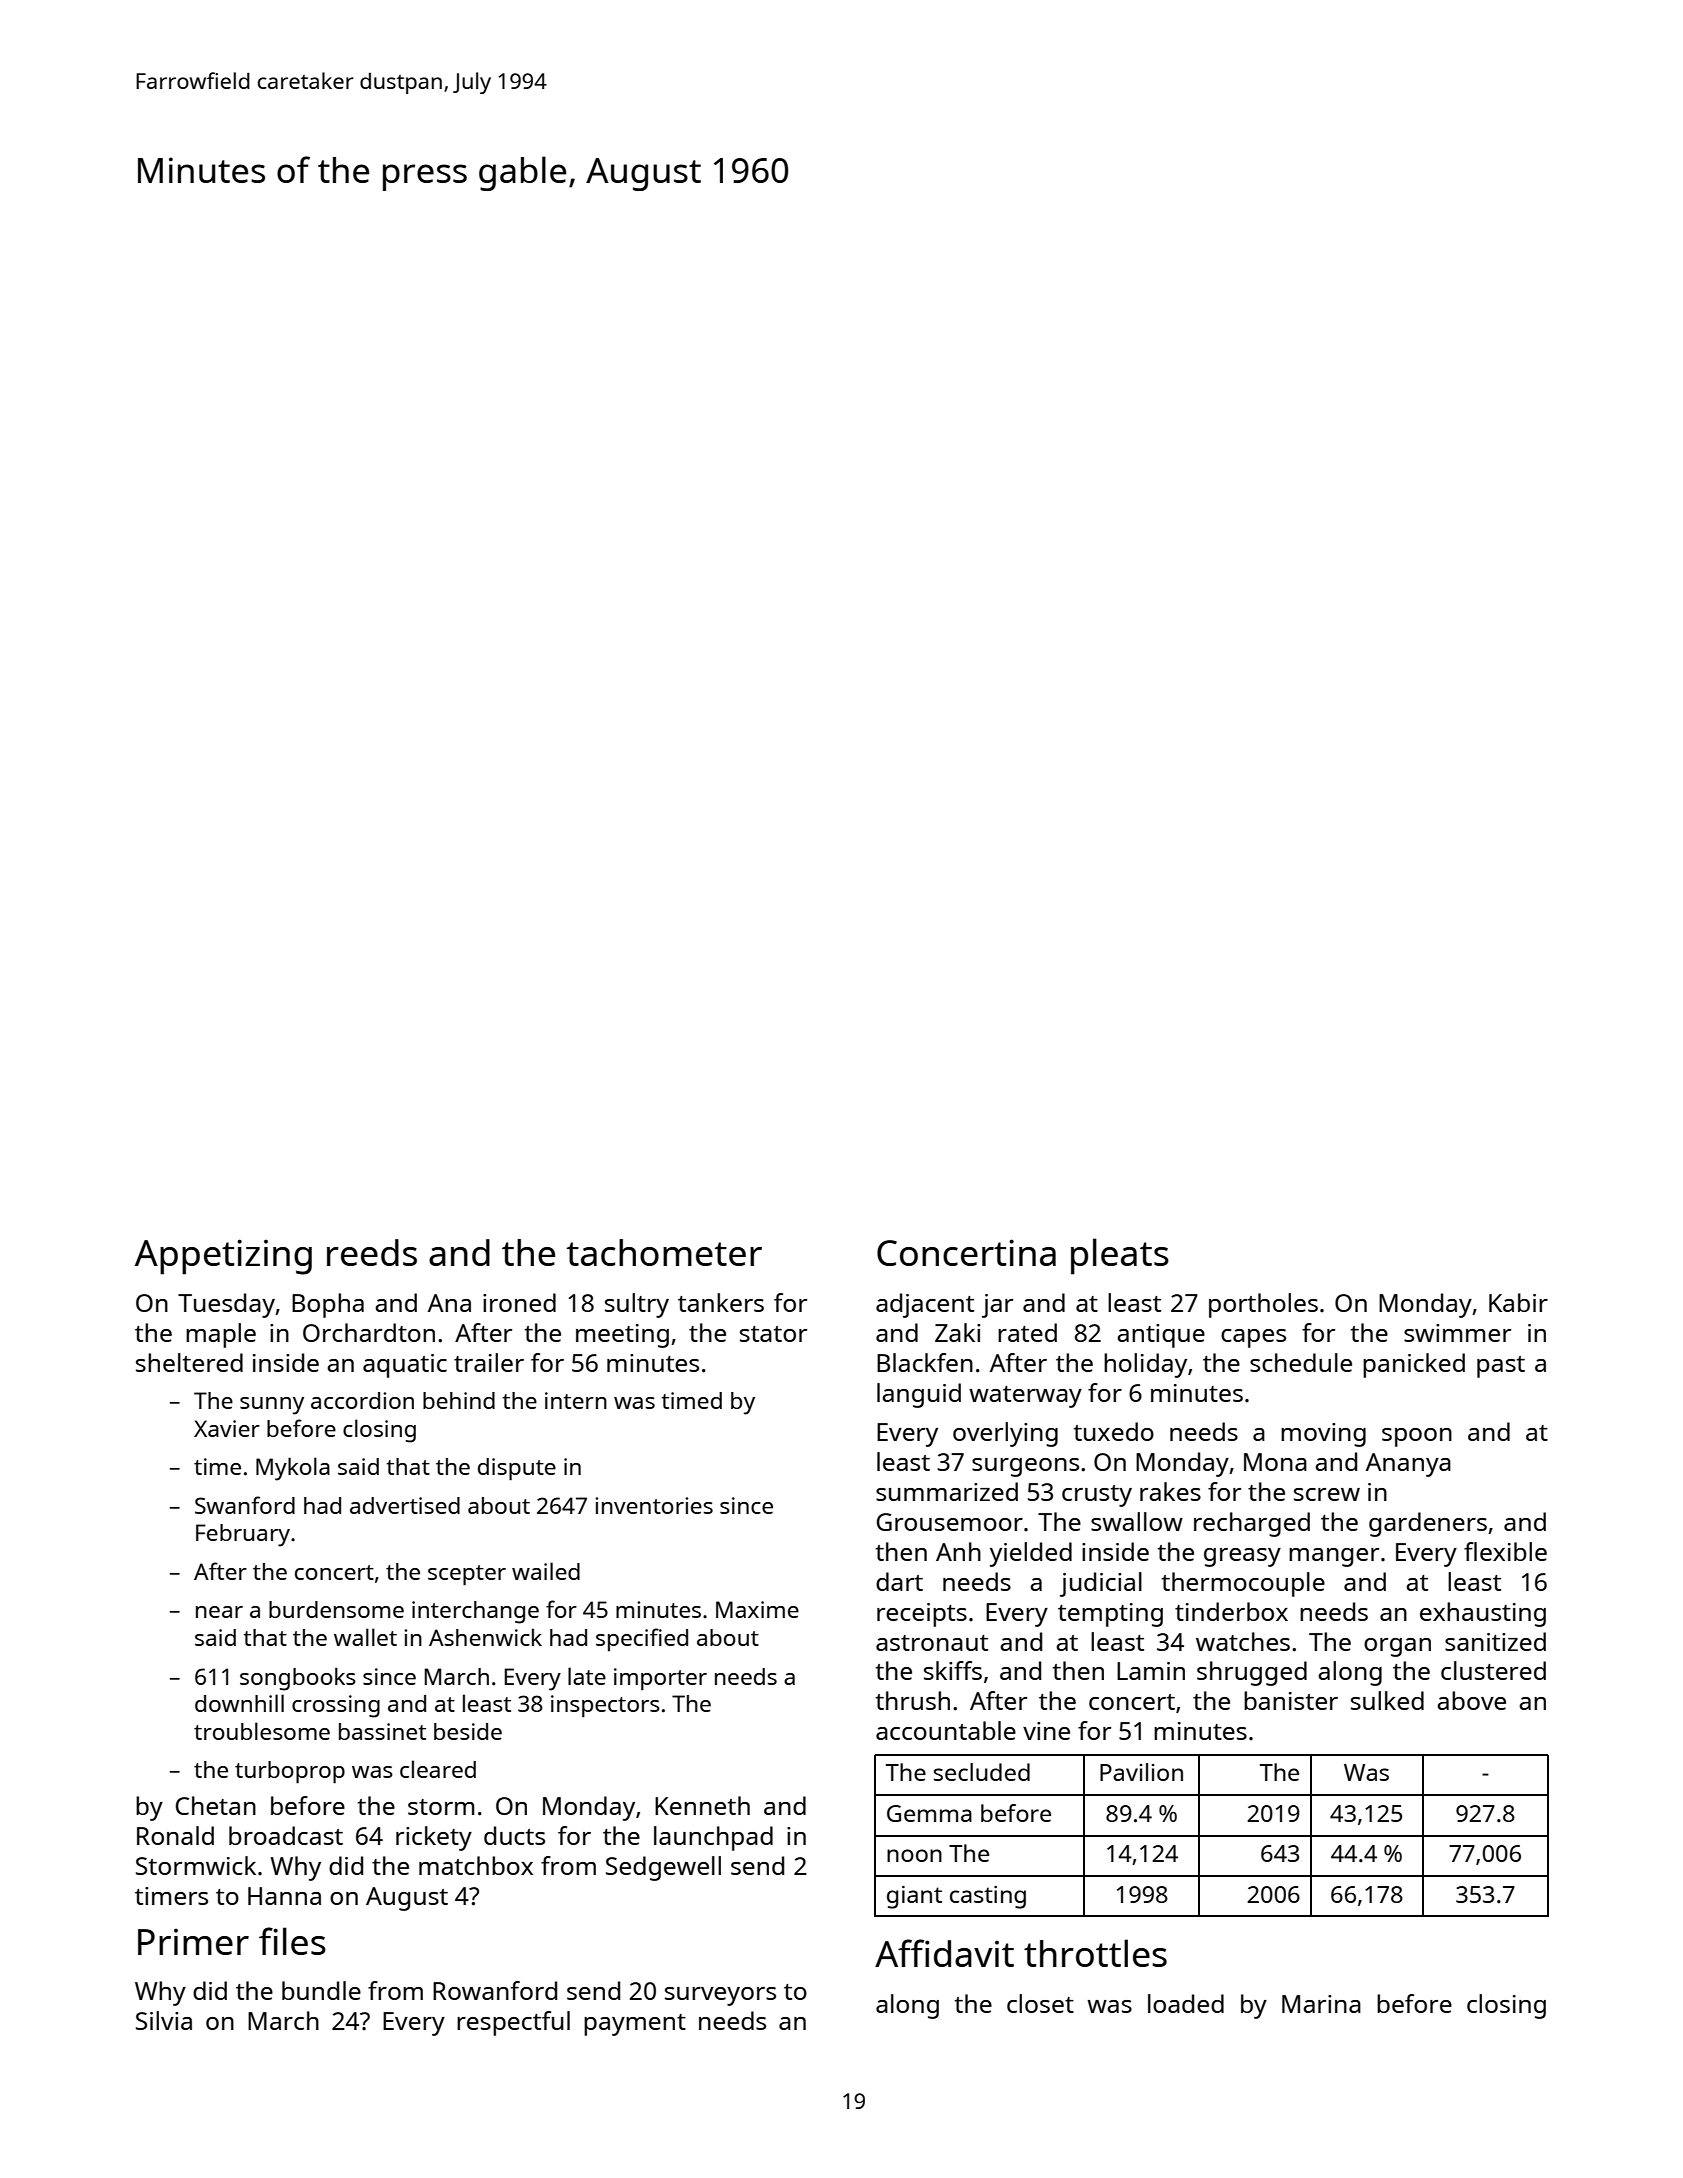  I want to click on organ, so click(1397, 1647).
